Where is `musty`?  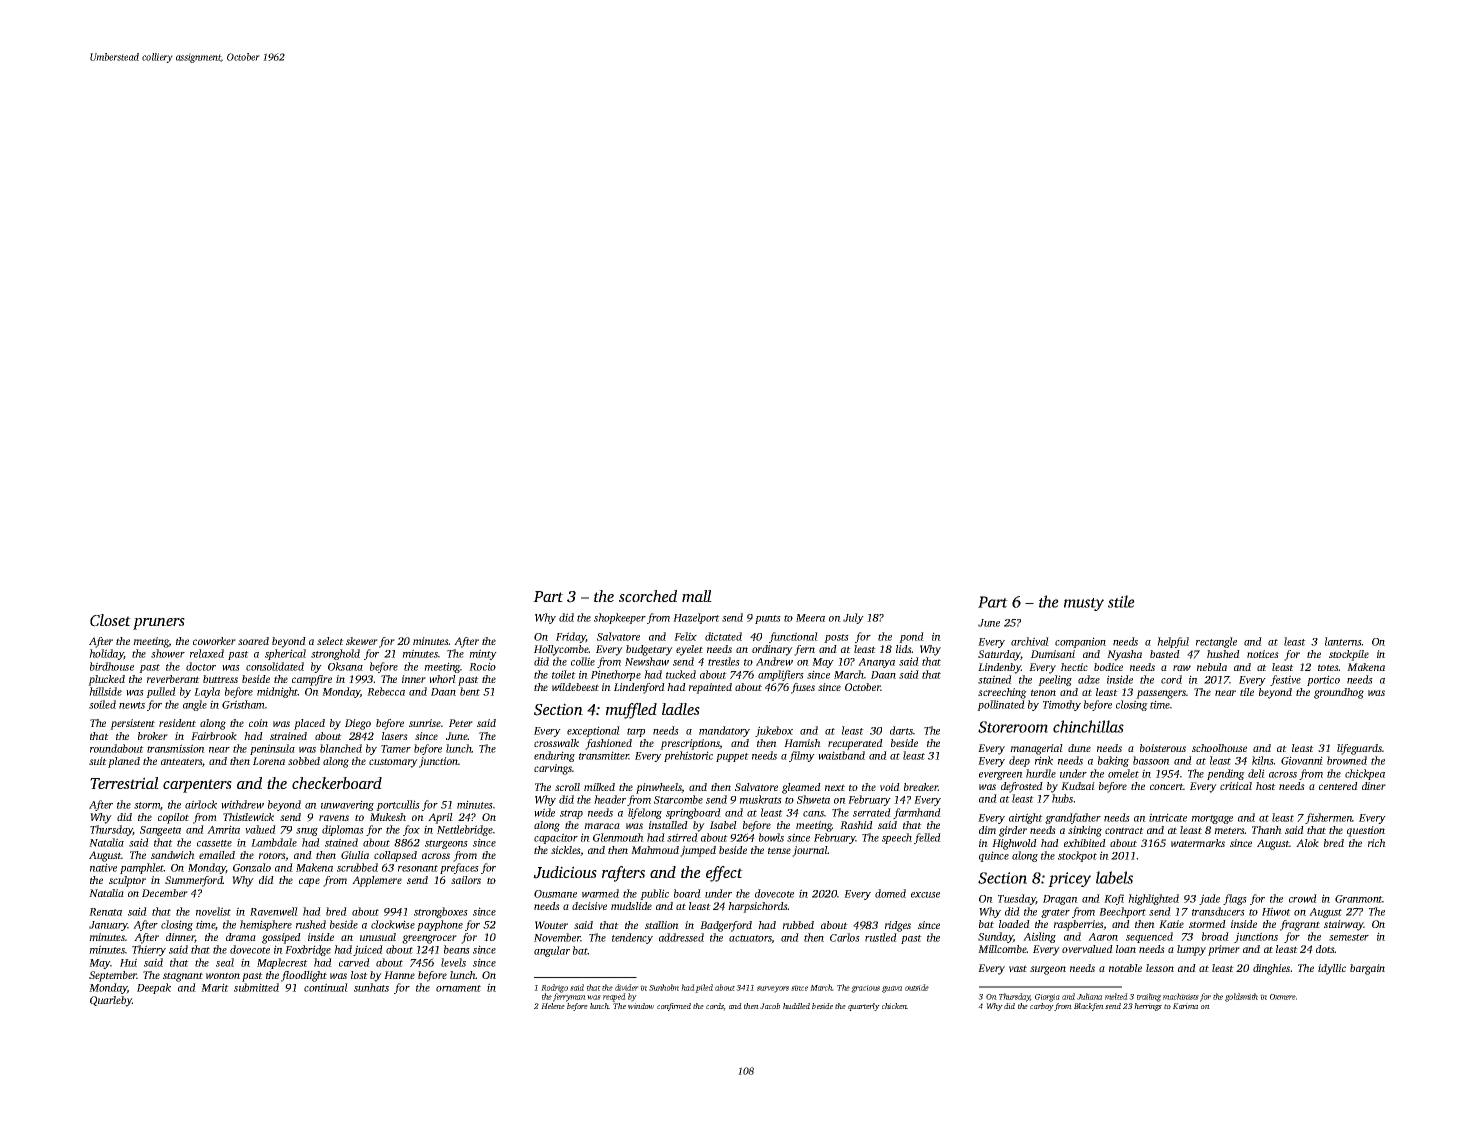 musty is located at coordinates (1084, 604).
